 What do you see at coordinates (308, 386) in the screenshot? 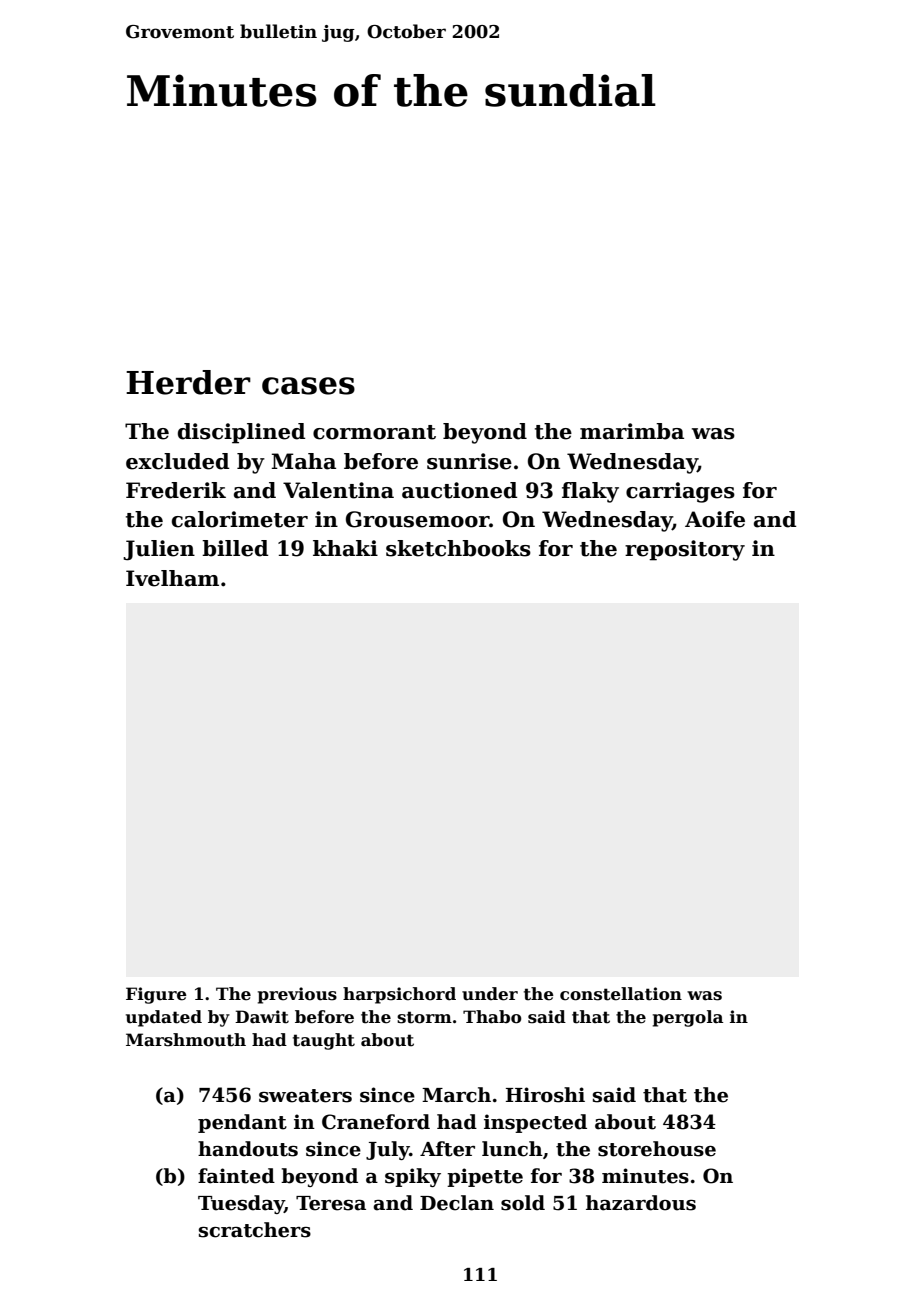
I see `cases` at bounding box center [308, 386].
